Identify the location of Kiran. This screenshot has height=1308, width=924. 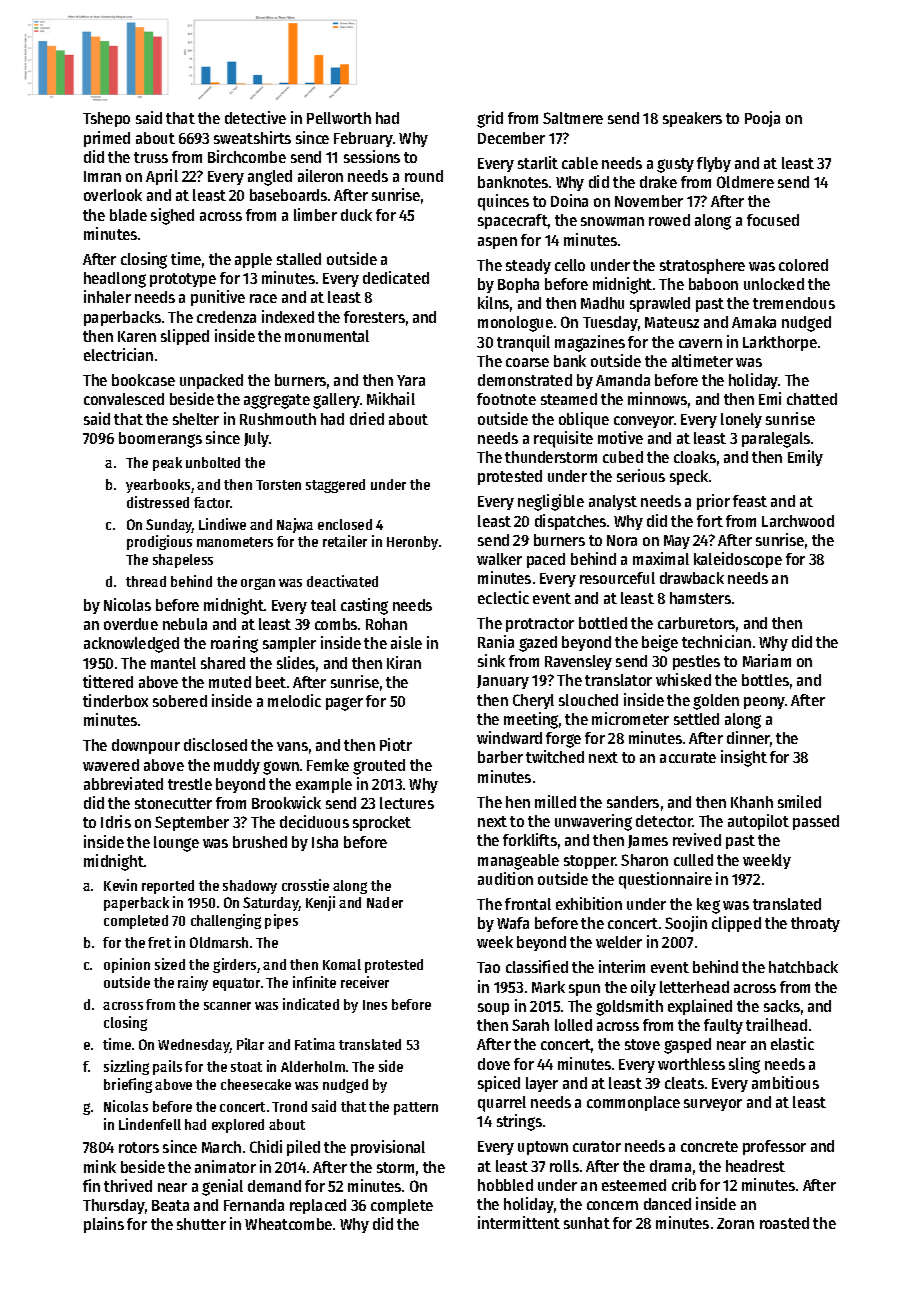
(404, 662).
